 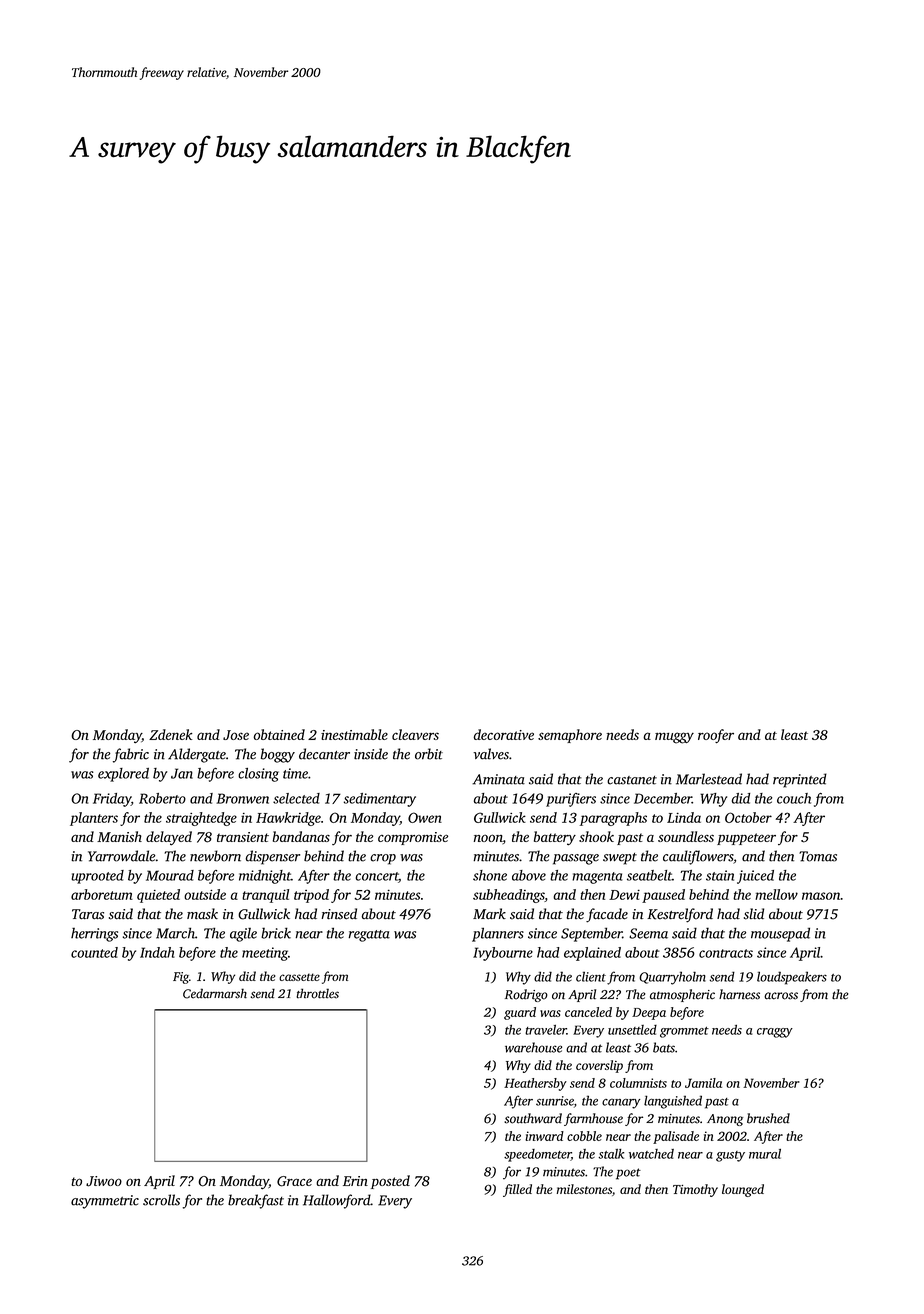 I want to click on Yarrowdale, so click(x=121, y=856).
